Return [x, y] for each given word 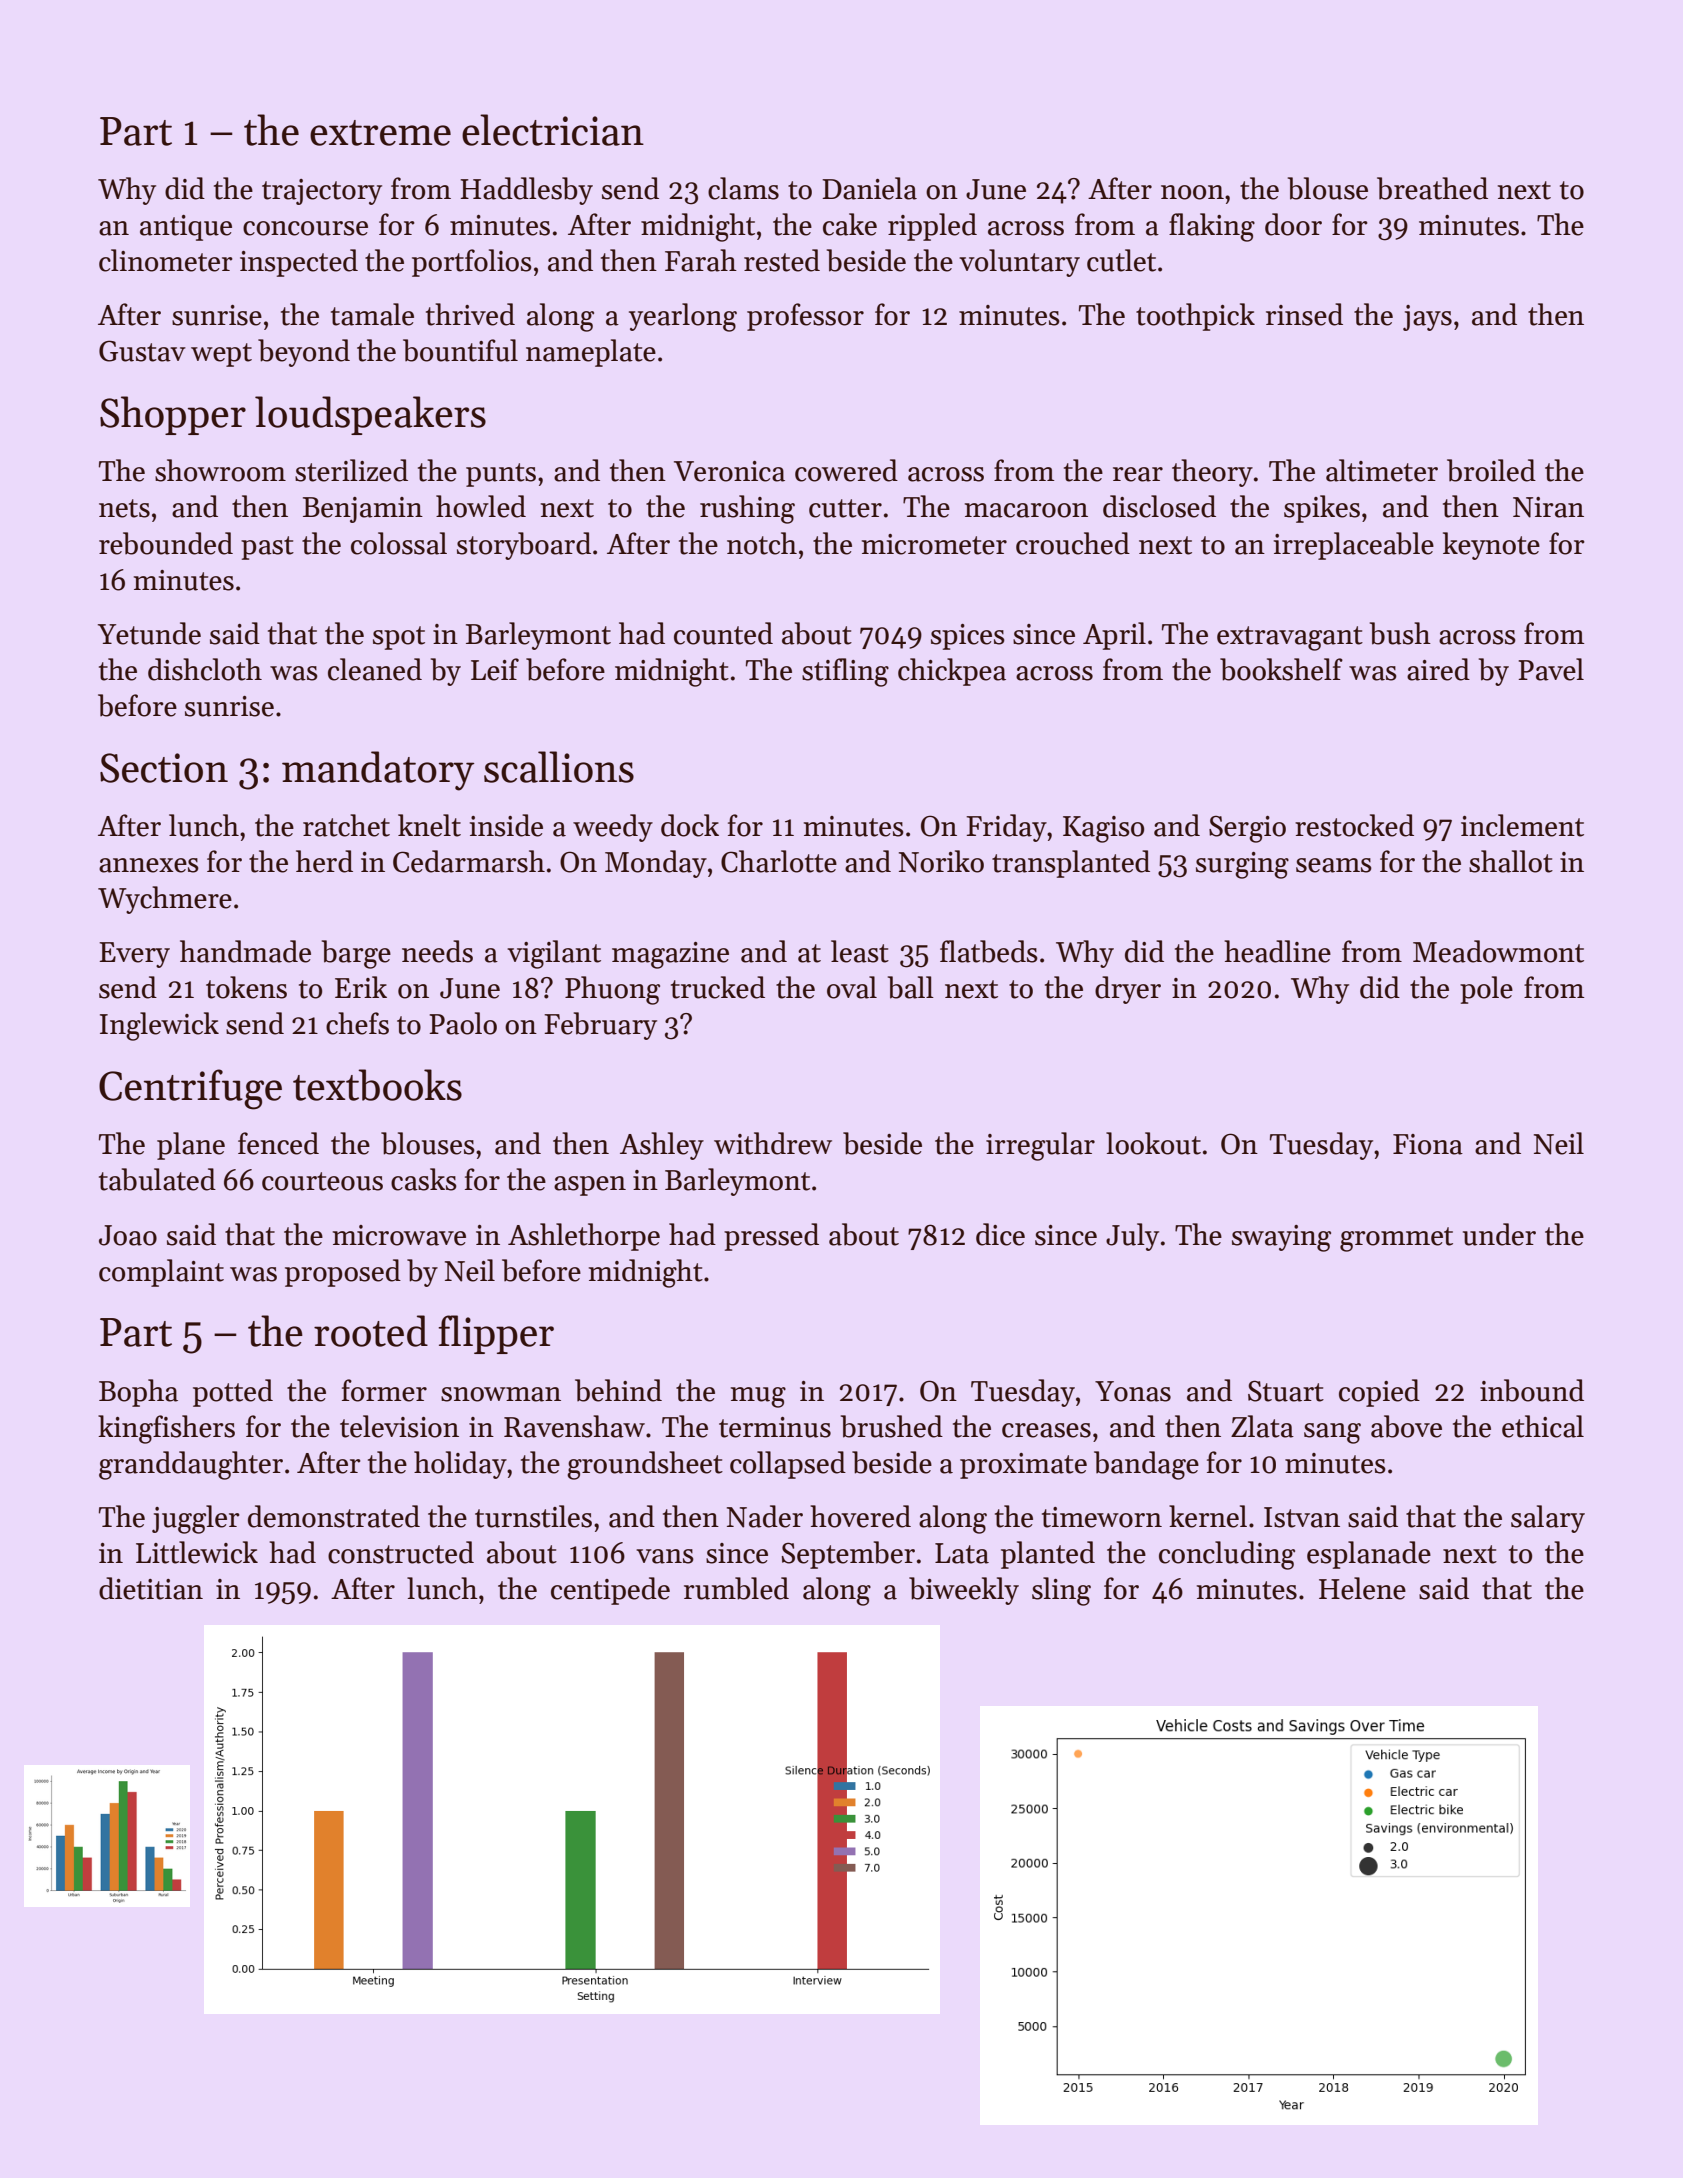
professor [805, 317]
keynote [1491, 546]
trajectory [322, 192]
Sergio [1247, 829]
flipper [496, 1334]
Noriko [941, 861]
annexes [149, 865]
